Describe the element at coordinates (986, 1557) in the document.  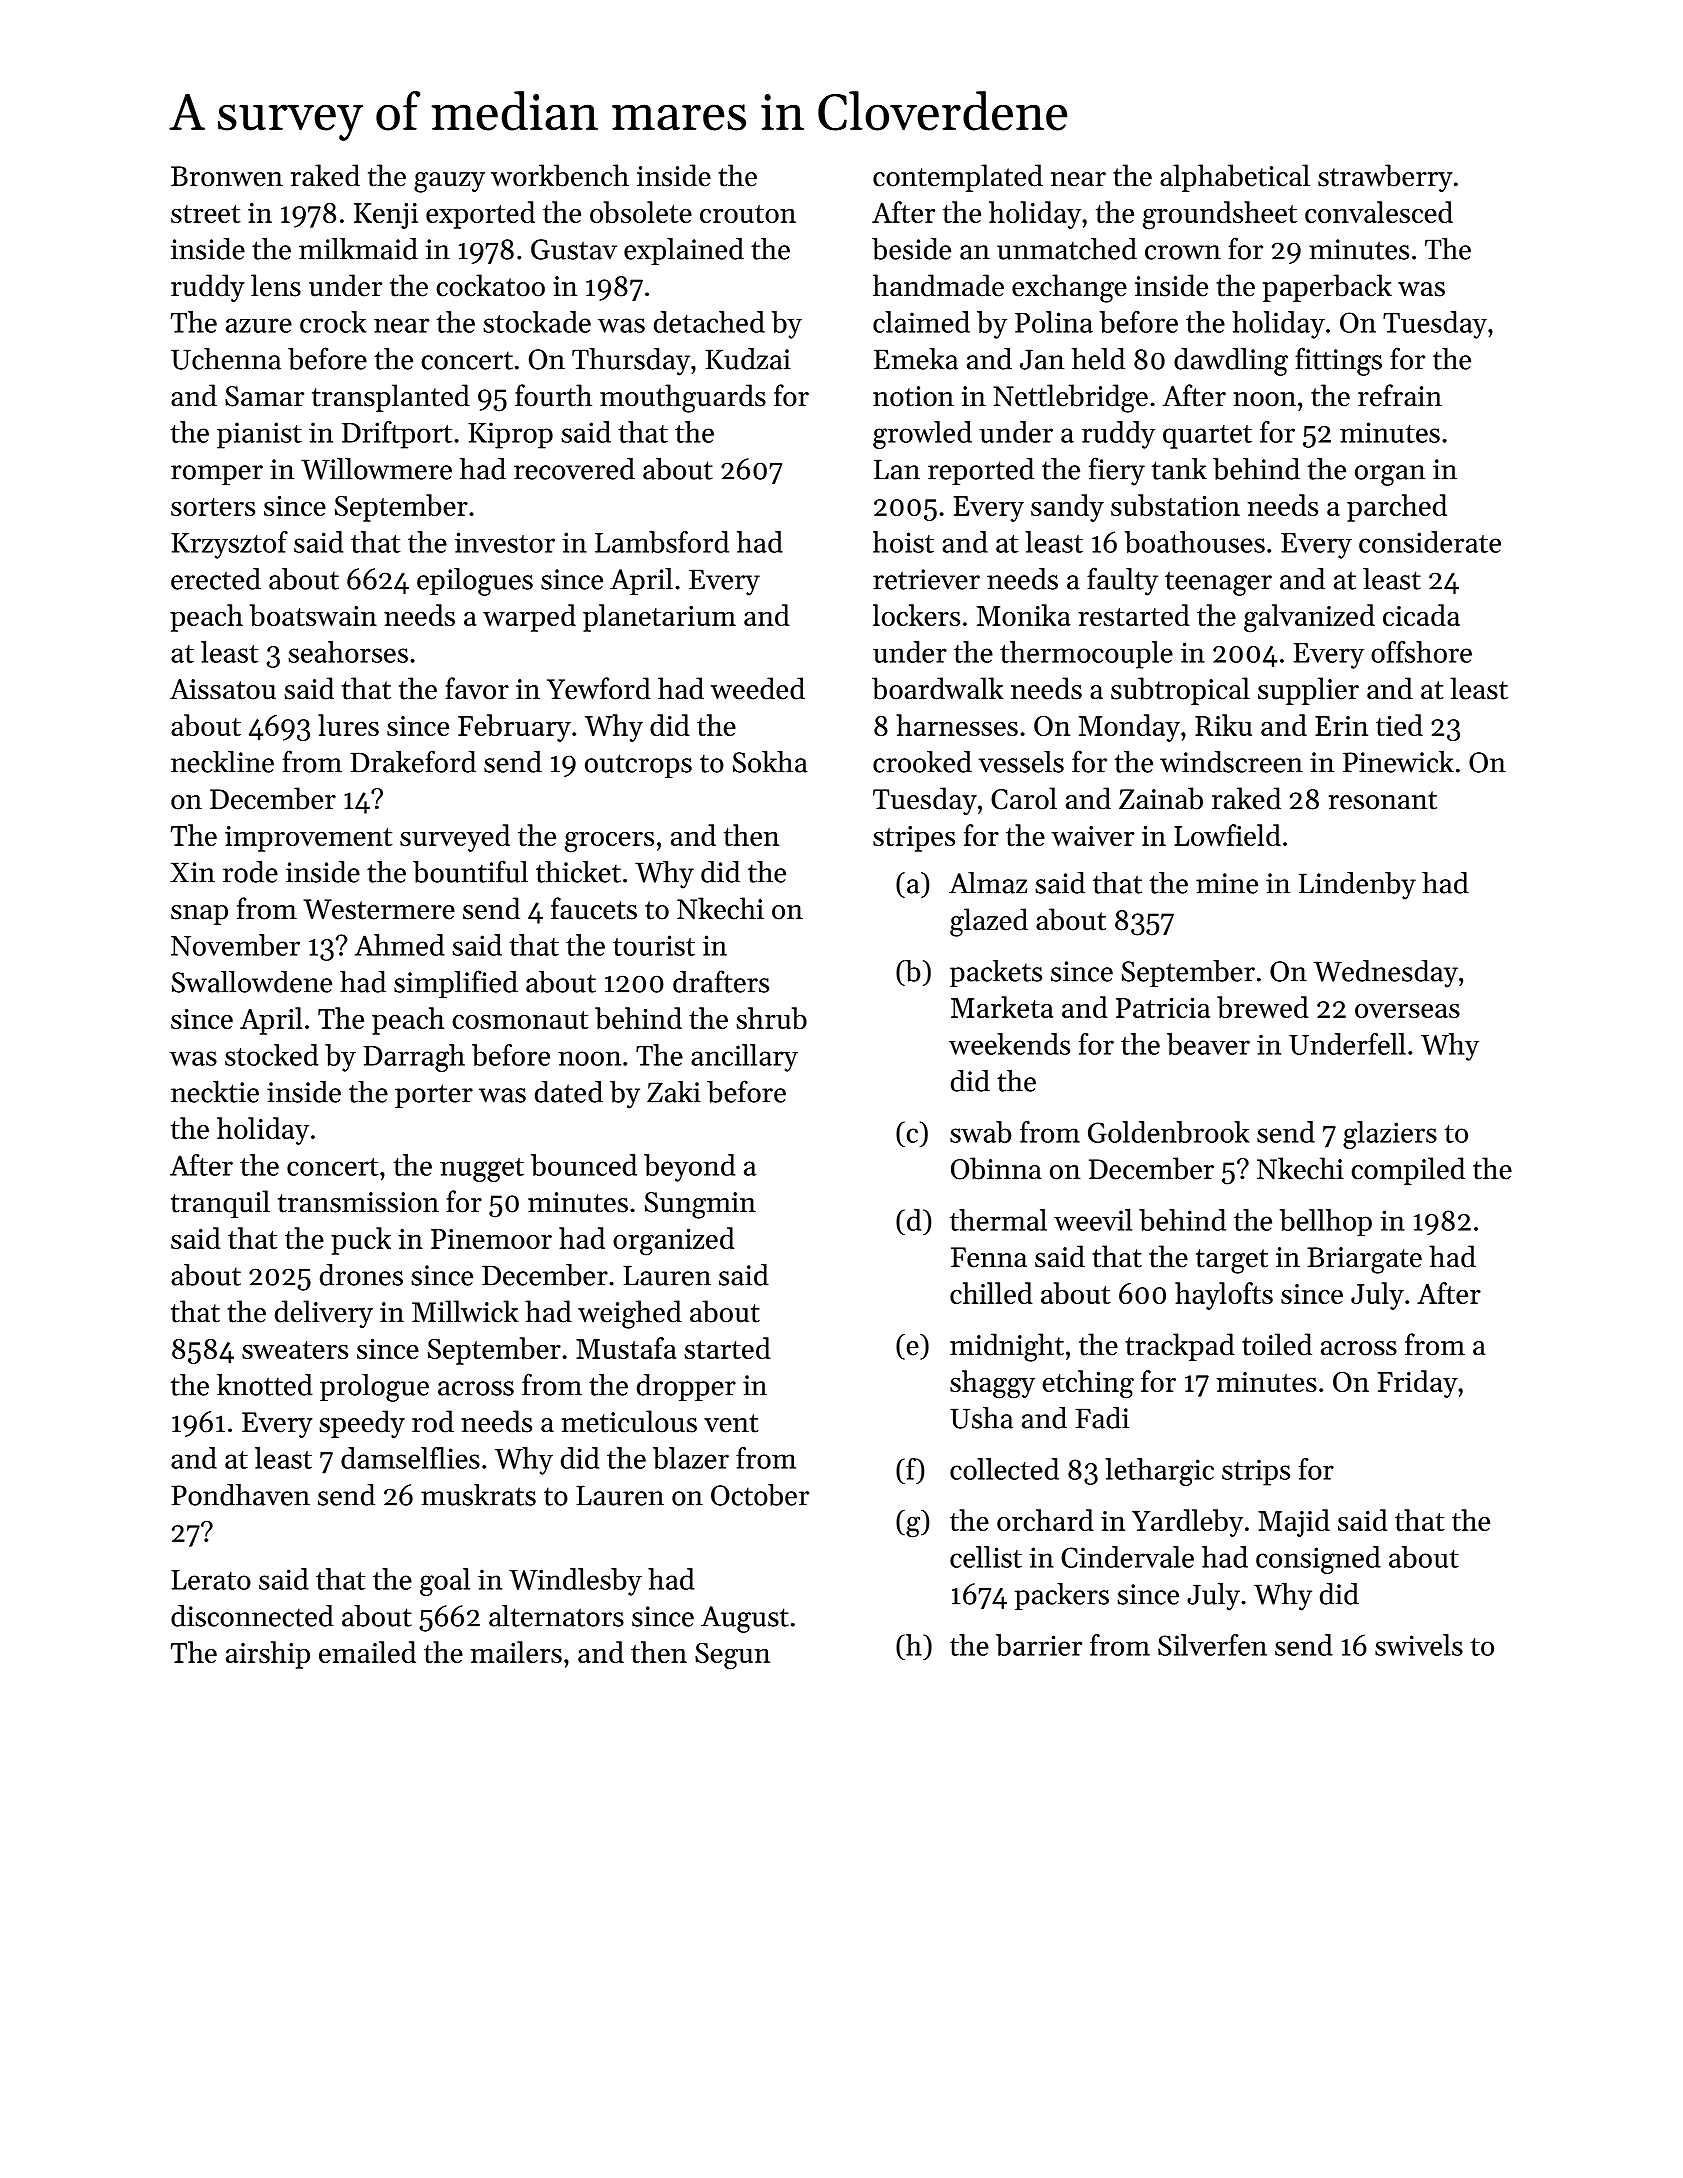
I see `cellist` at that location.
